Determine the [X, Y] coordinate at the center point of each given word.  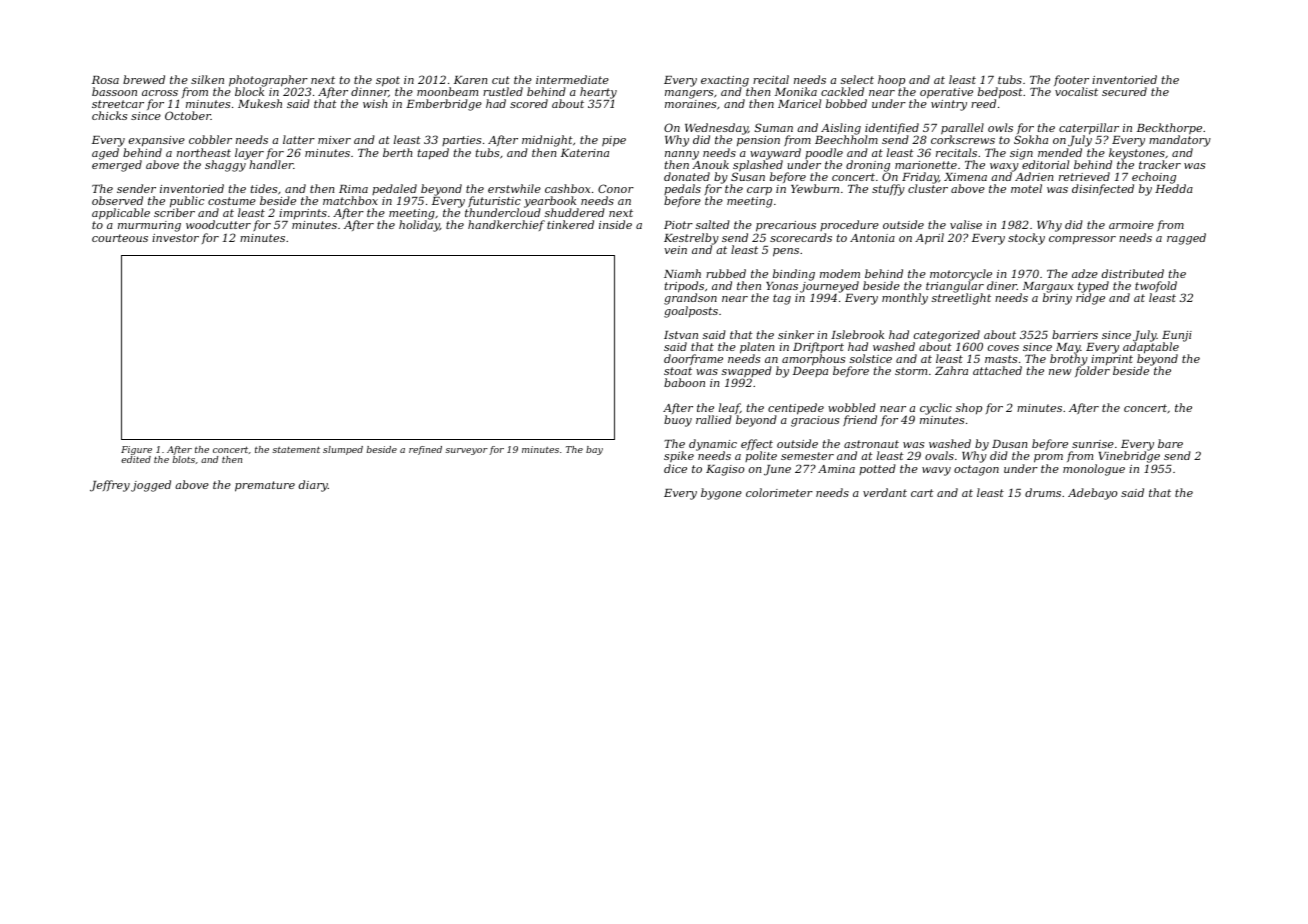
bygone [721, 494]
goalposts [691, 312]
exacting [725, 81]
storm [911, 371]
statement [296, 449]
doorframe [693, 359]
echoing [1154, 178]
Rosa [105, 80]
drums [1043, 492]
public [187, 202]
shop [969, 409]
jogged [151, 486]
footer [1071, 80]
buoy [678, 421]
